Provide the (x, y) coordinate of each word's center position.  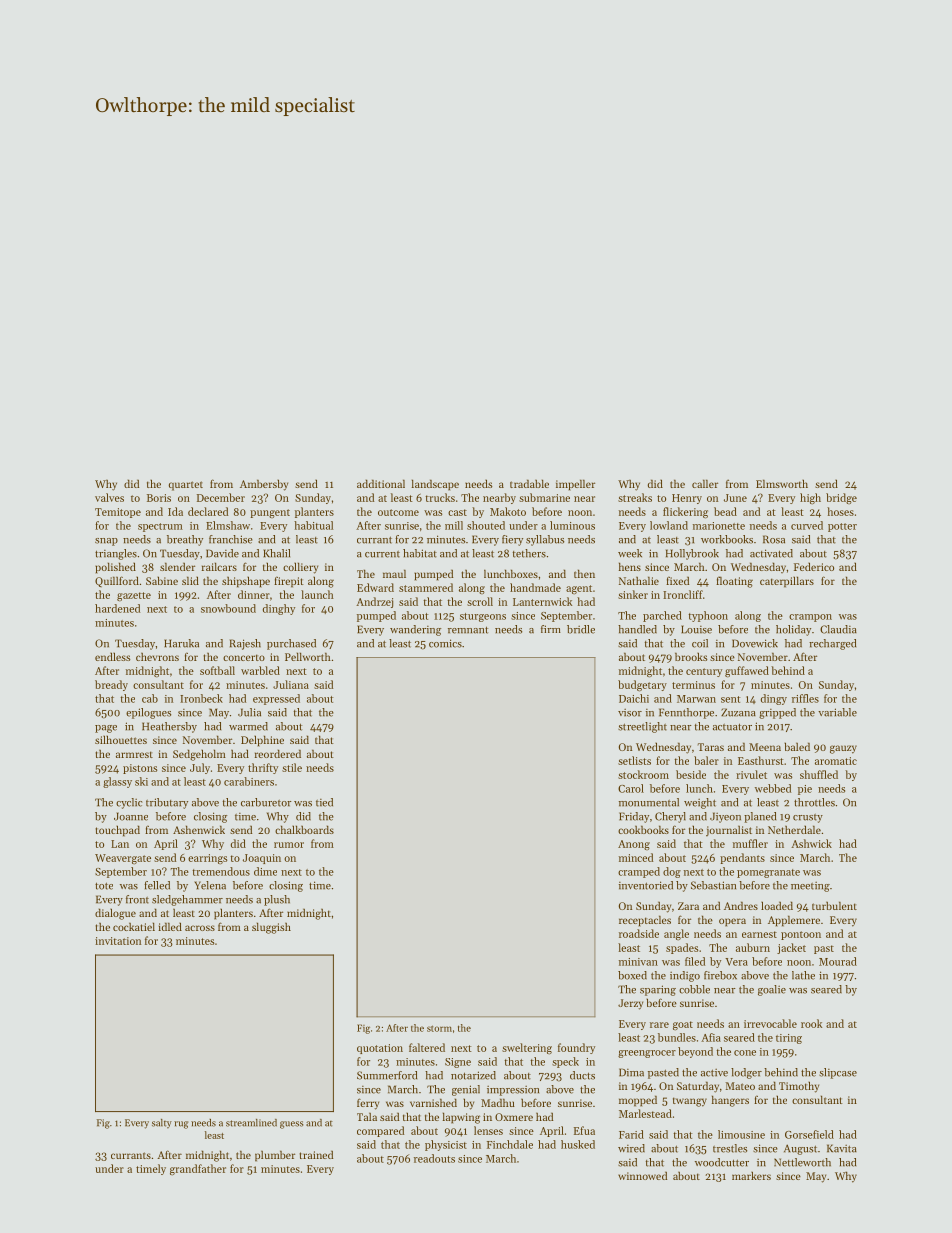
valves (109, 497)
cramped (639, 872)
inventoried (646, 885)
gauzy (843, 749)
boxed (632, 975)
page (106, 729)
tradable (529, 483)
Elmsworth (782, 483)
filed (695, 961)
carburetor (266, 802)
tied (324, 802)
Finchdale (510, 1144)
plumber (275, 1156)
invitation (118, 941)
